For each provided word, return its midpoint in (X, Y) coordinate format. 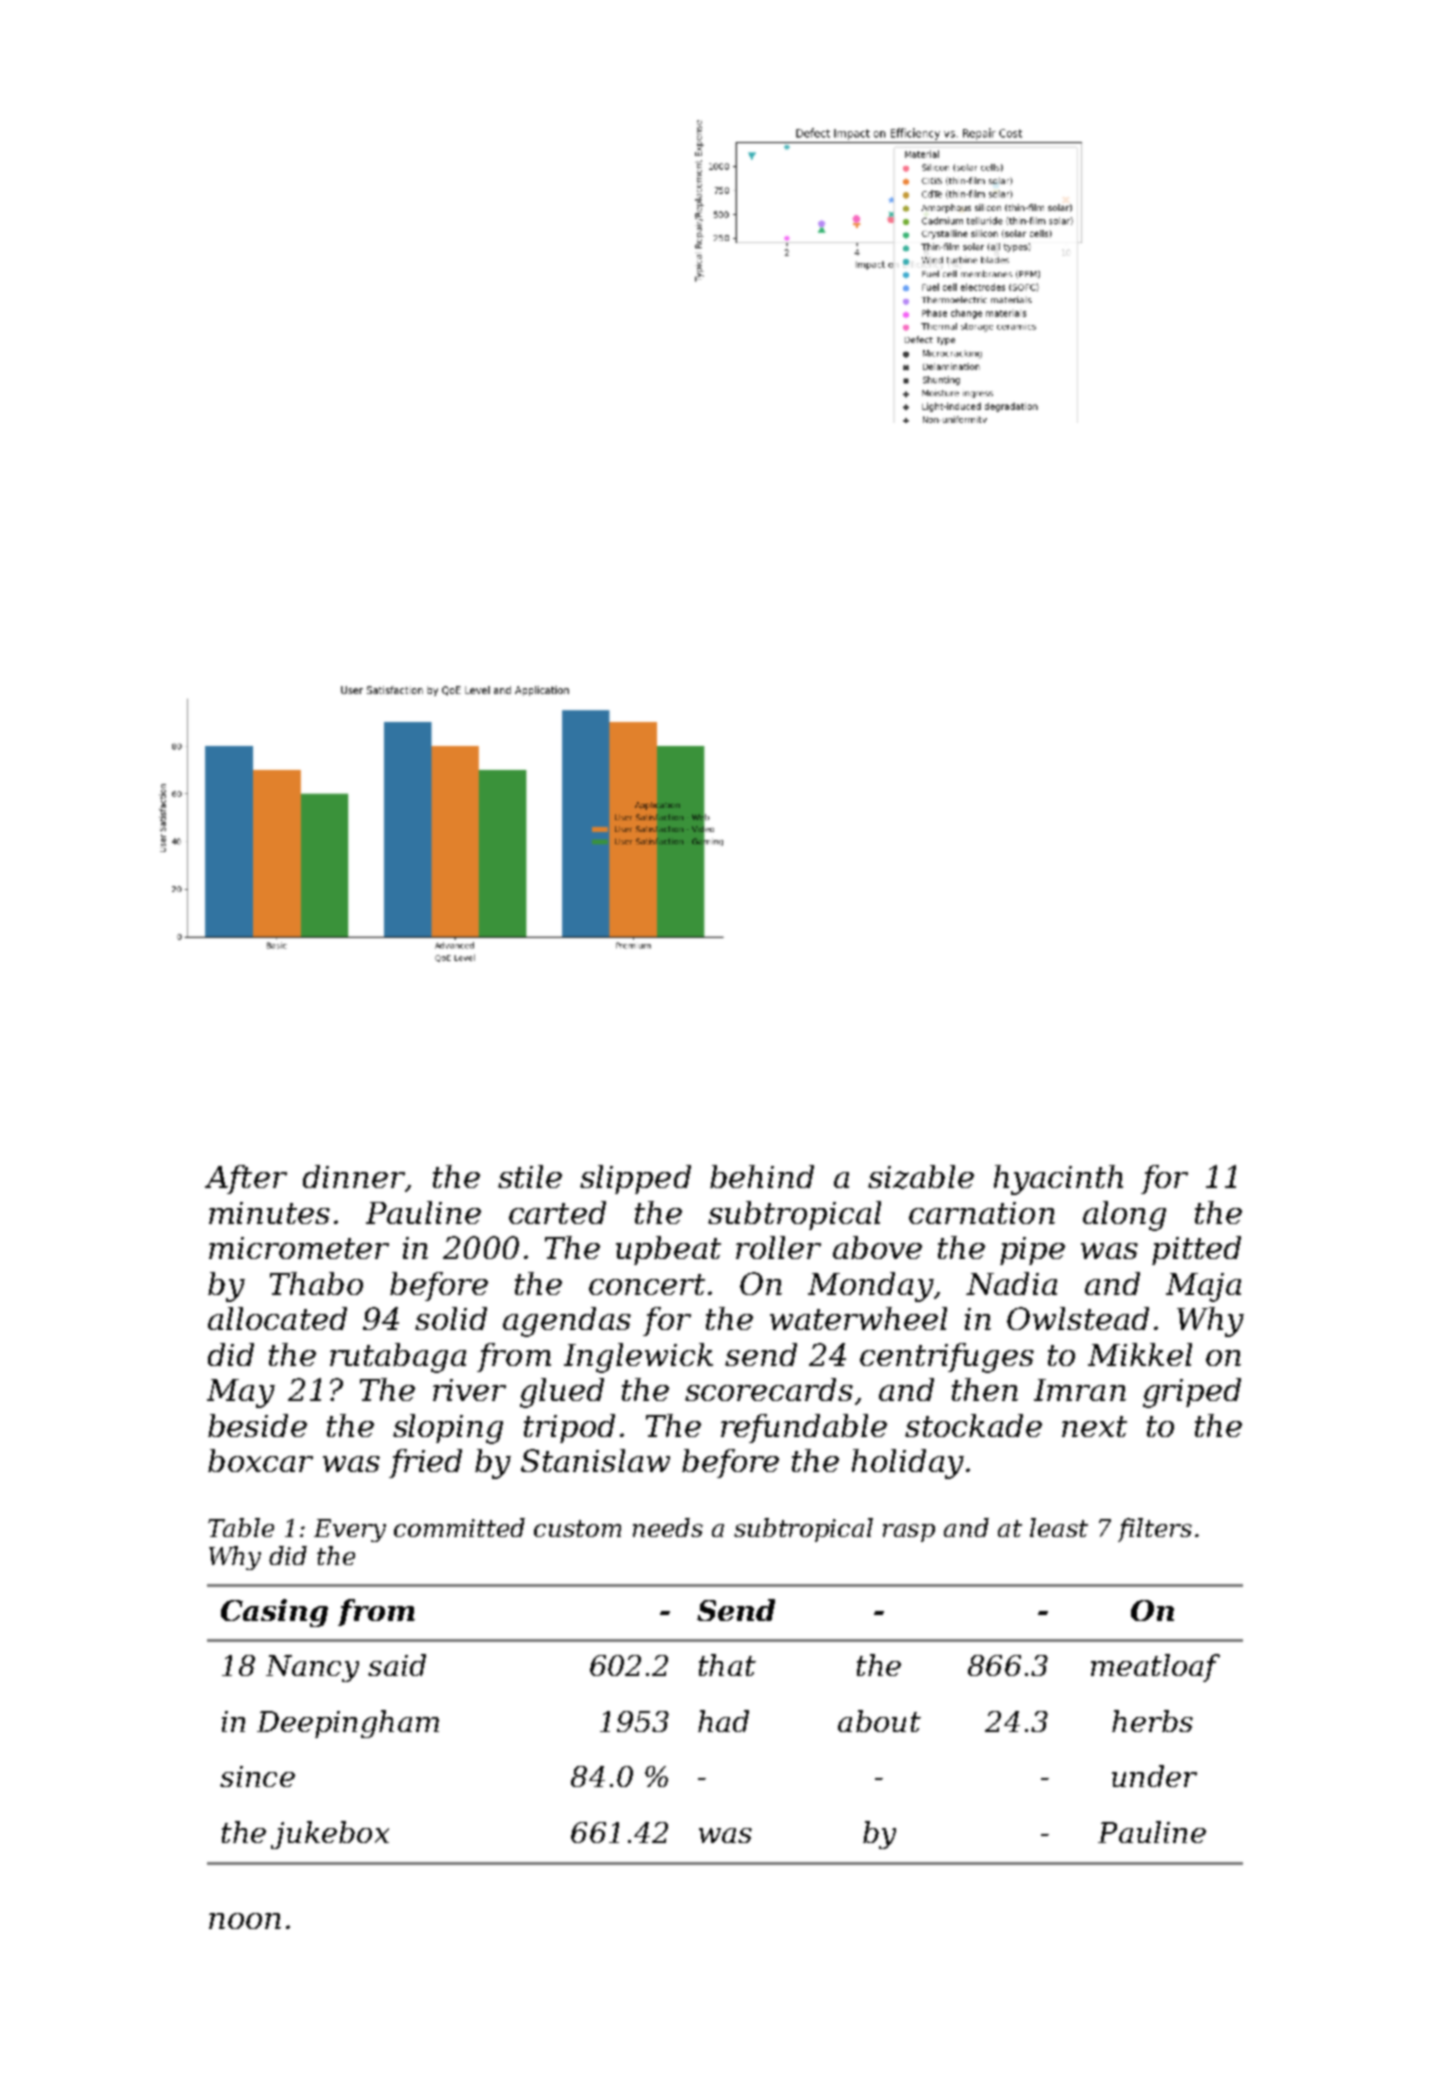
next (1094, 1426)
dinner (354, 1176)
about (879, 1721)
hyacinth (1058, 1180)
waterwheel (858, 1318)
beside (257, 1425)
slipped (635, 1179)
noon (245, 1921)
